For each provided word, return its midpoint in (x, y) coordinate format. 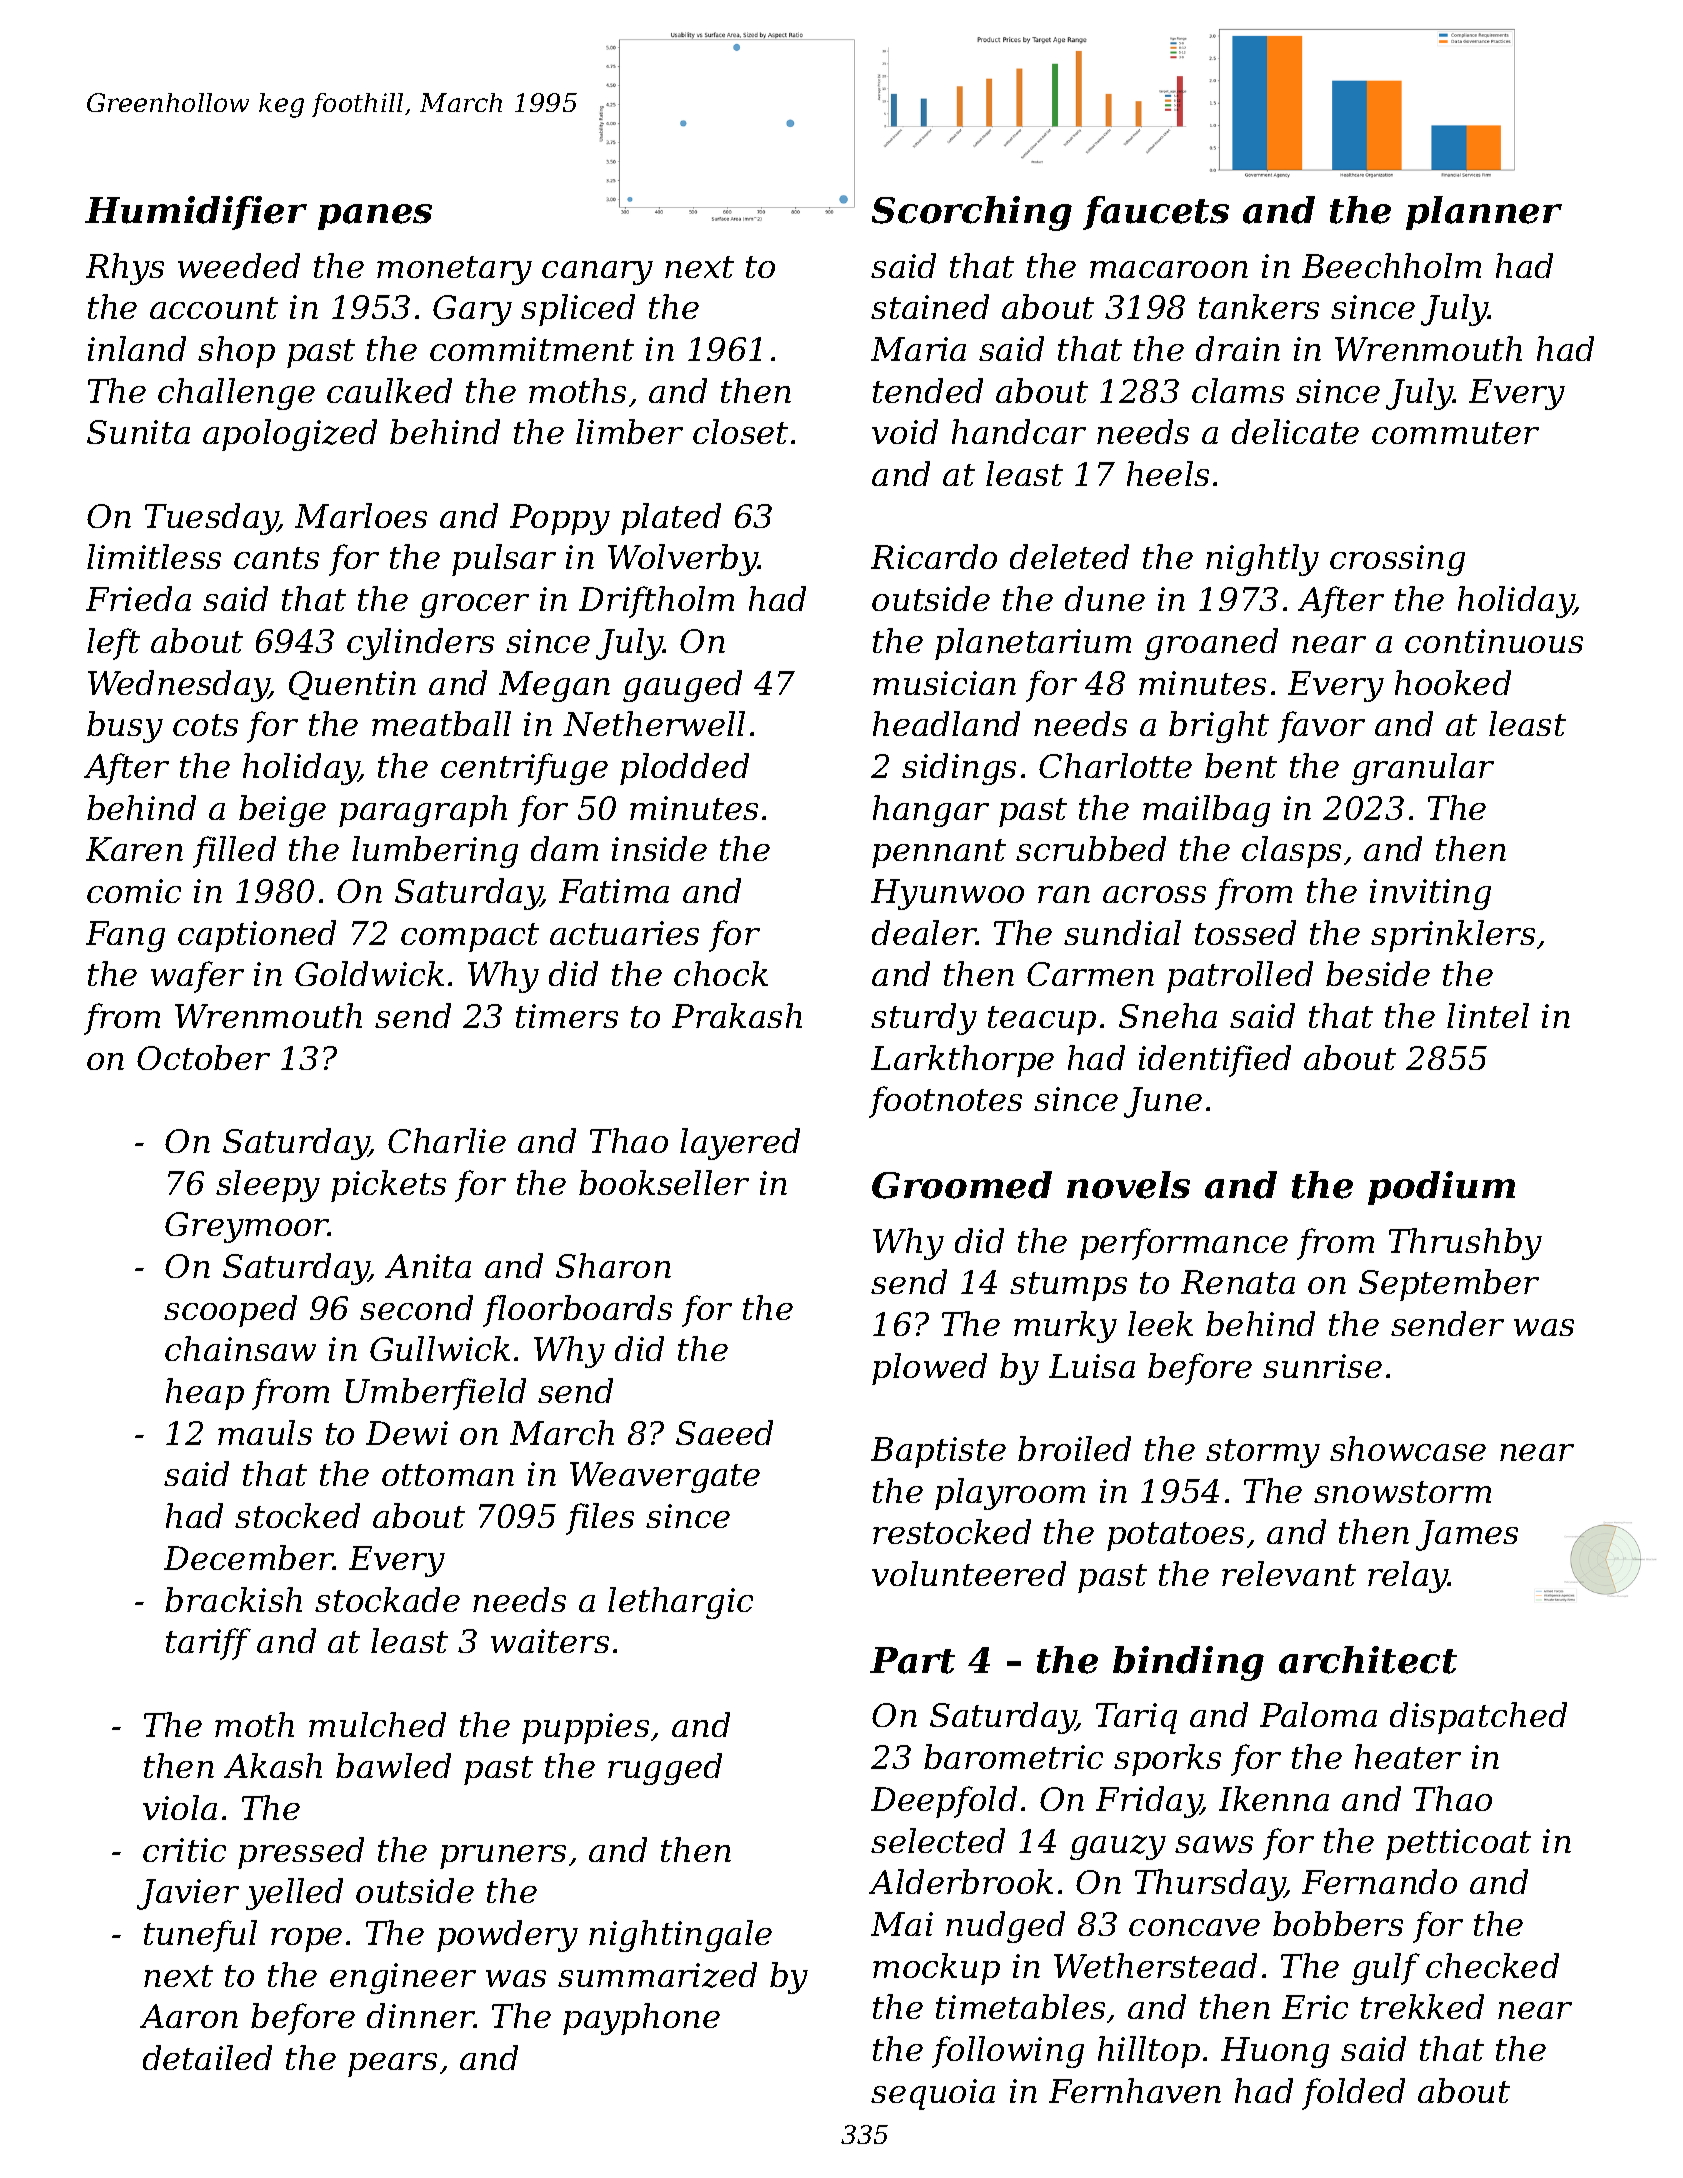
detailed (207, 2057)
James (1467, 1535)
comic (134, 891)
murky (1065, 1327)
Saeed (724, 1432)
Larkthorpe (962, 1061)
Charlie (447, 1140)
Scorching (972, 213)
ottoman (448, 1475)
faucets (1156, 213)
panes (375, 217)
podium (1441, 1188)
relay (1408, 1577)
